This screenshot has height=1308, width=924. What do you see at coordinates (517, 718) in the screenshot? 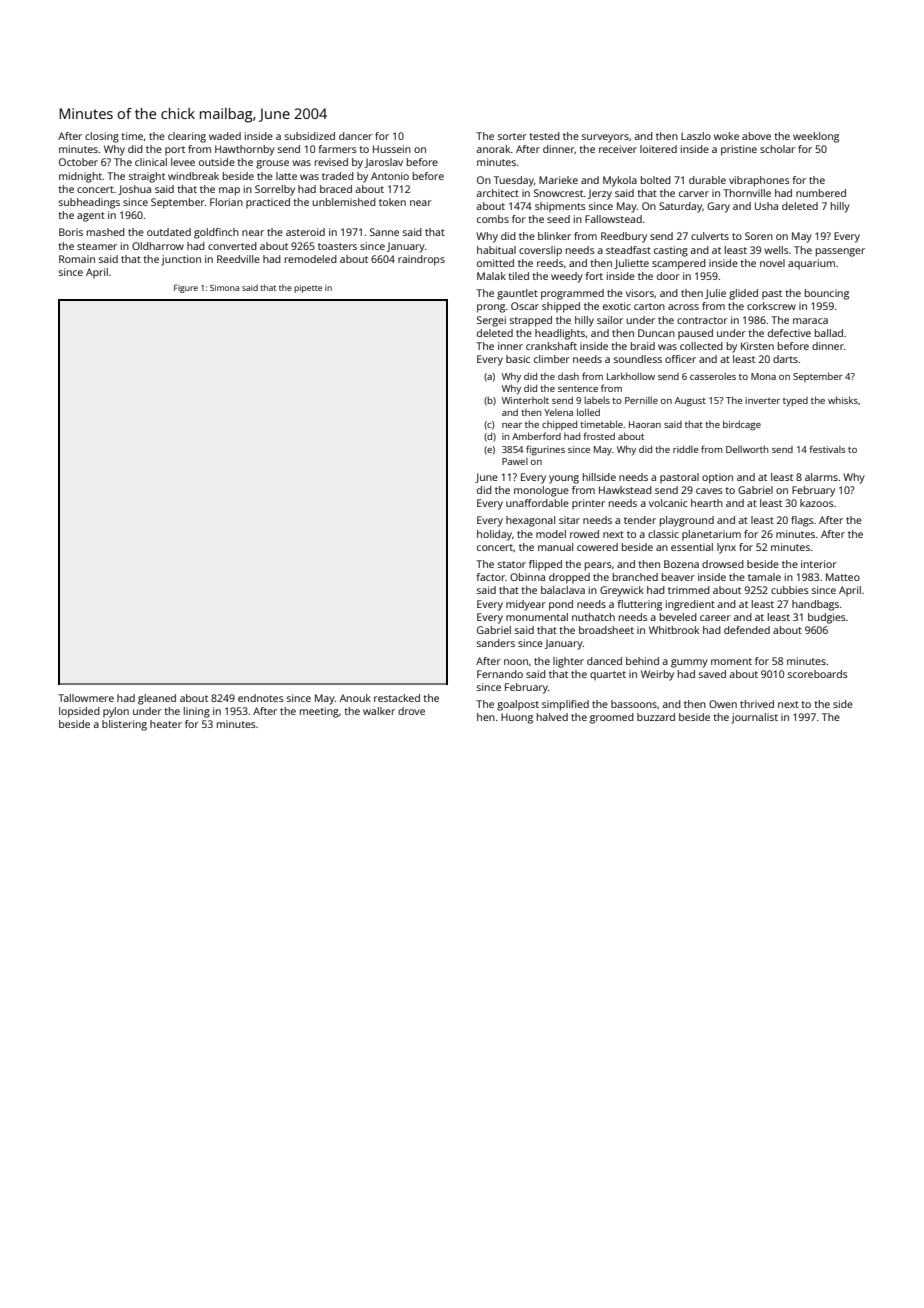
I see `Huong` at bounding box center [517, 718].
